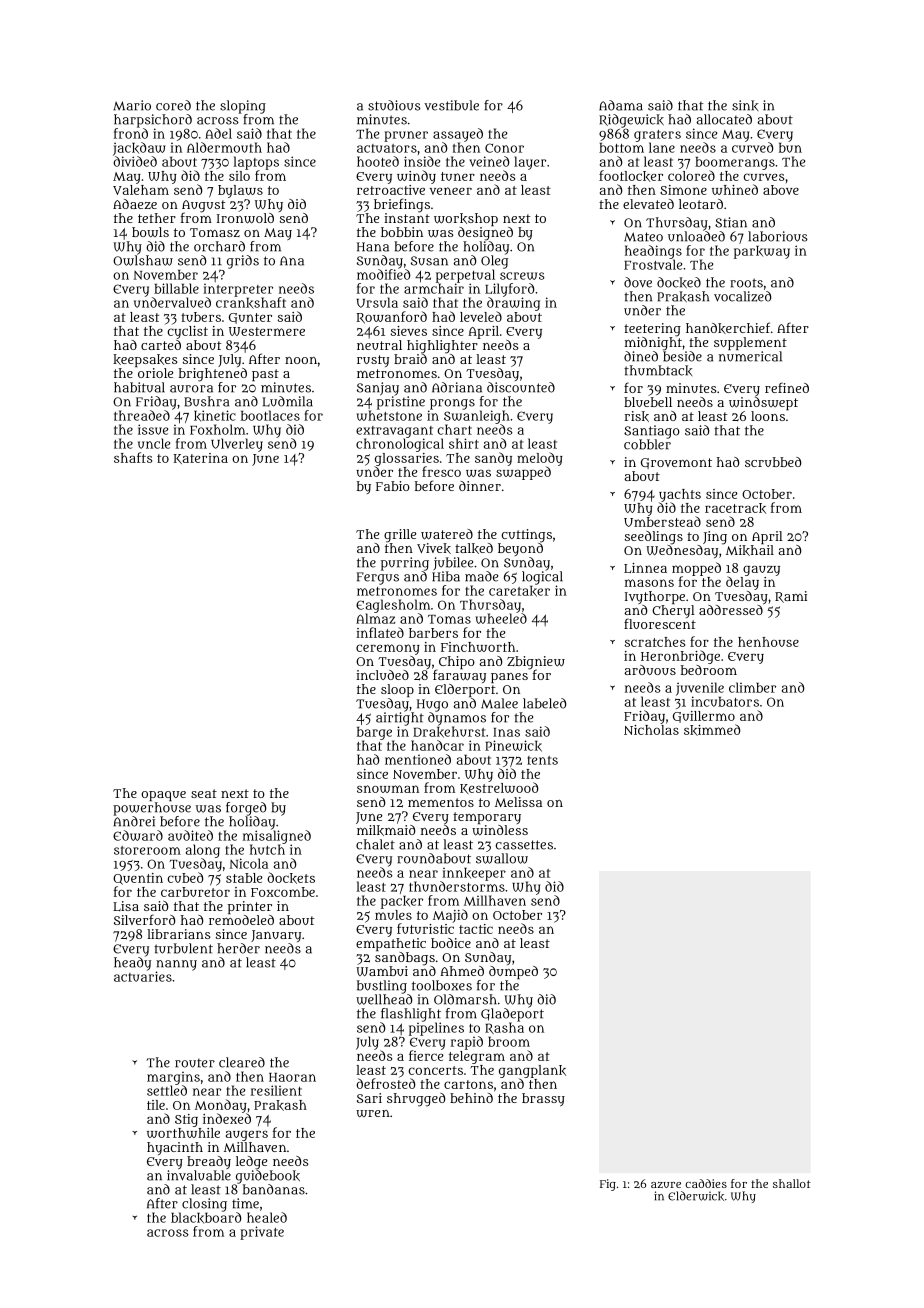  What do you see at coordinates (792, 1183) in the screenshot?
I see `shallot` at bounding box center [792, 1183].
